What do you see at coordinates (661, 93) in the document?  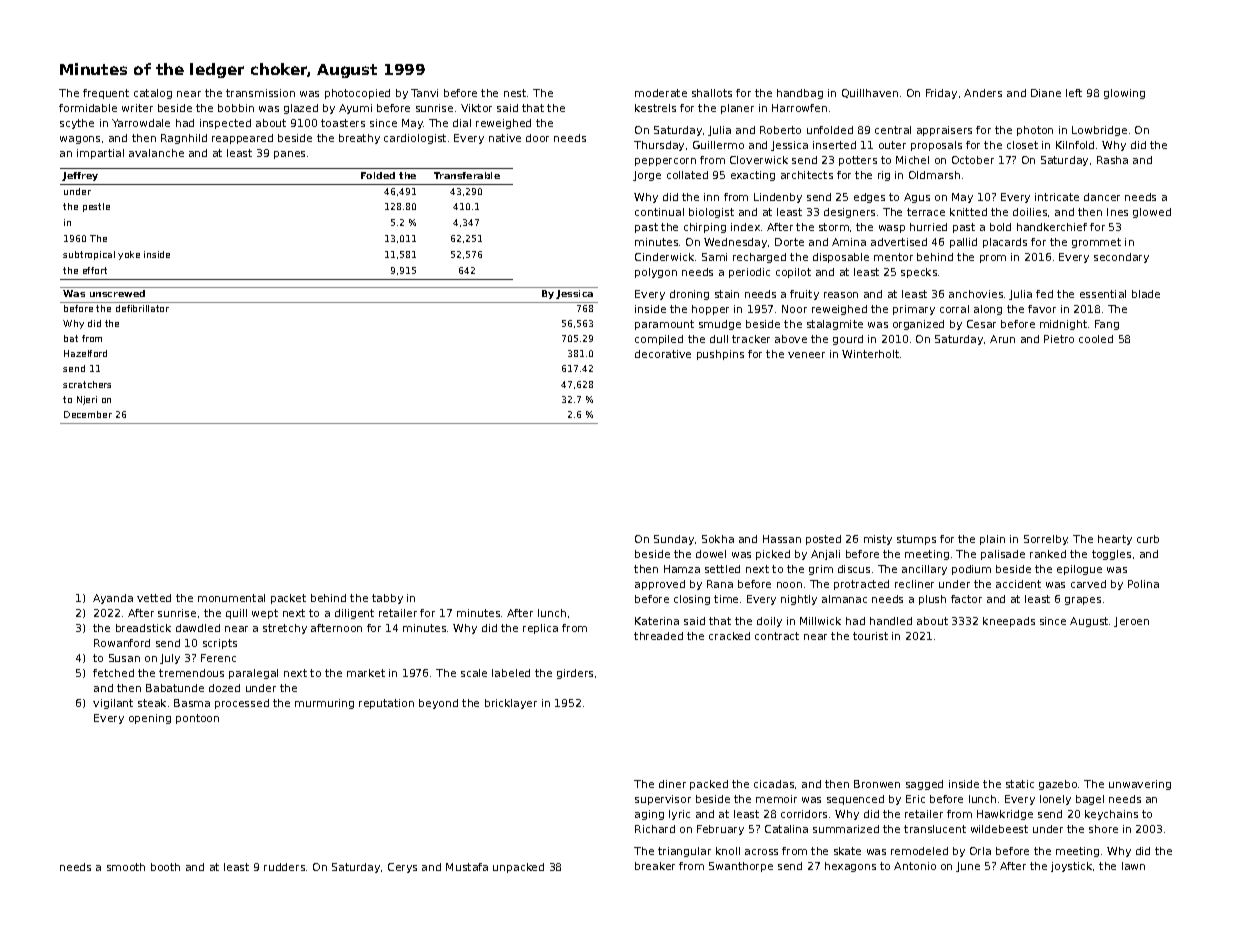 I see `moderate` at bounding box center [661, 93].
